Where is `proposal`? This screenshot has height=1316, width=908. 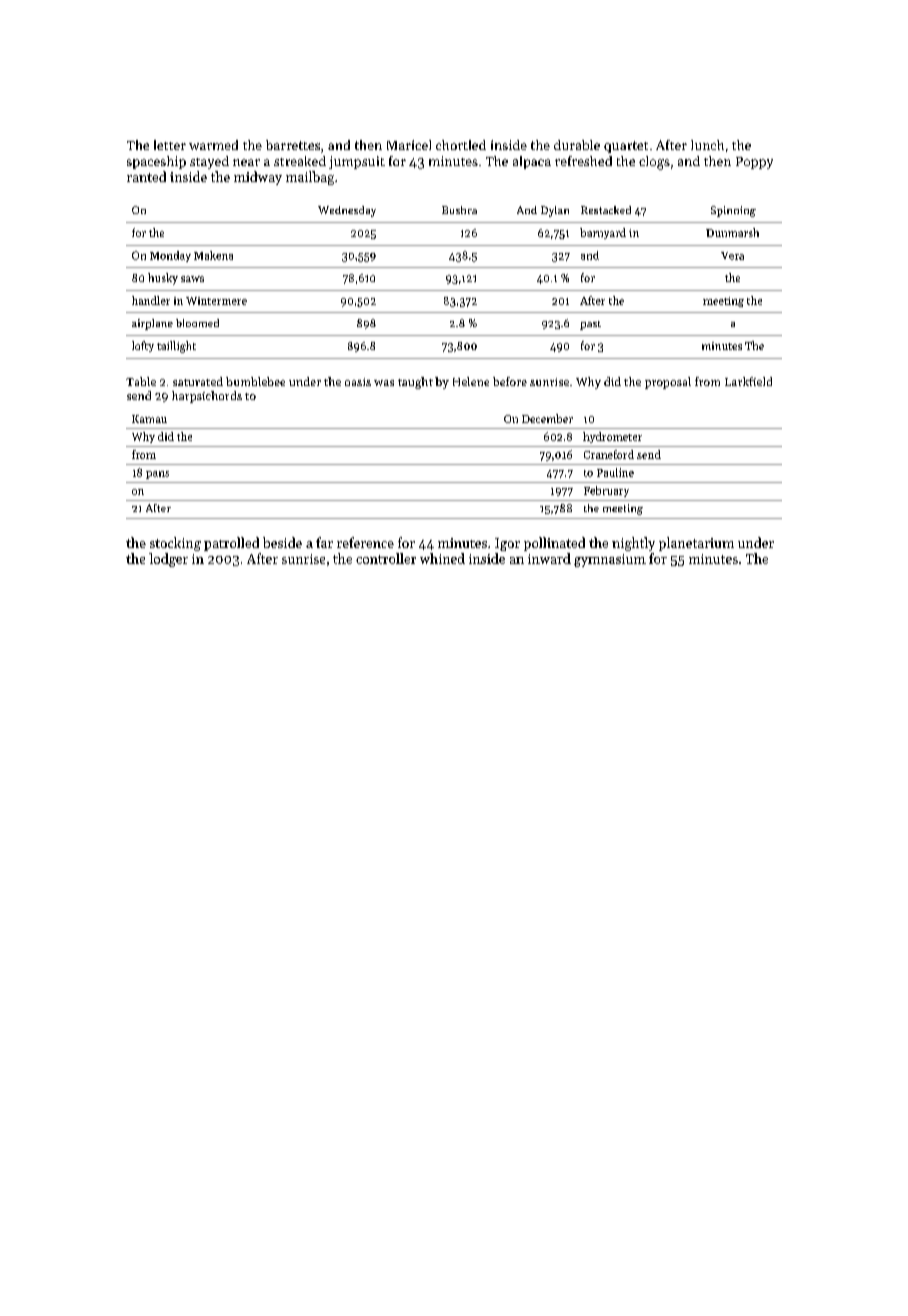
proposal is located at coordinates (668, 383).
